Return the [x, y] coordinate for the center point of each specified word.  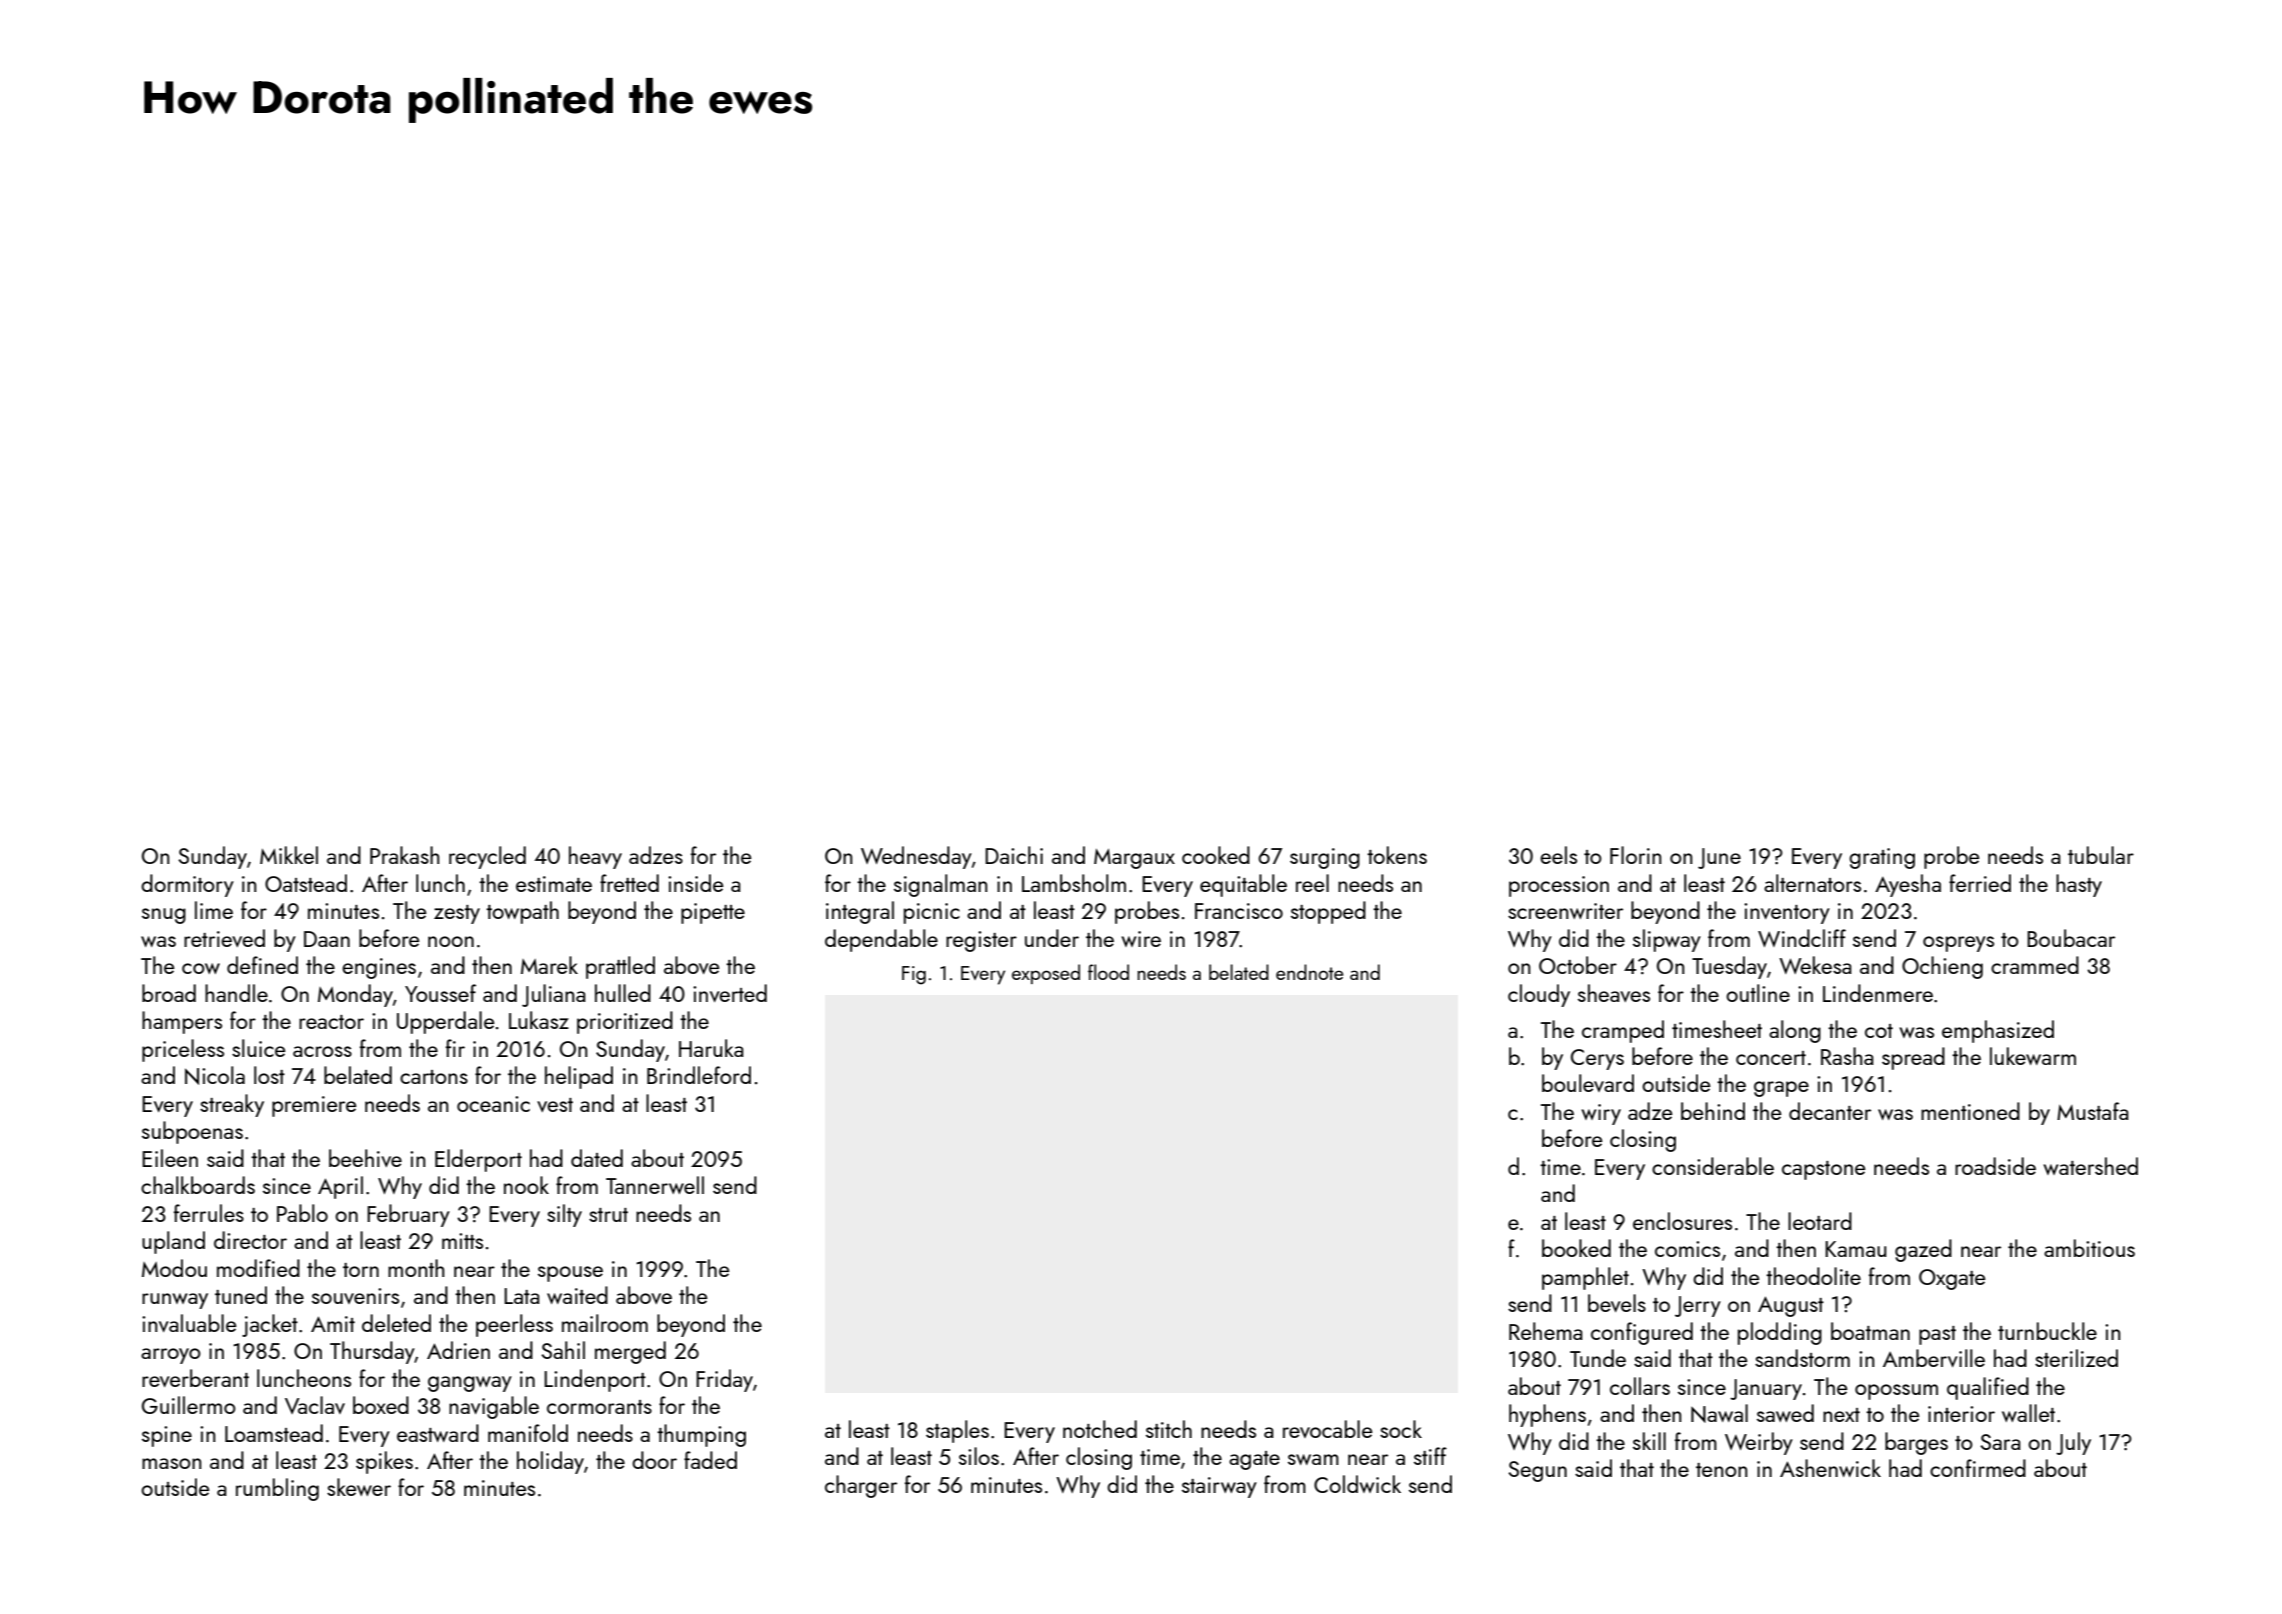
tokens [1397, 855]
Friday [724, 1380]
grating [1882, 858]
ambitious [2089, 1248]
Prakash [404, 855]
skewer [359, 1487]
